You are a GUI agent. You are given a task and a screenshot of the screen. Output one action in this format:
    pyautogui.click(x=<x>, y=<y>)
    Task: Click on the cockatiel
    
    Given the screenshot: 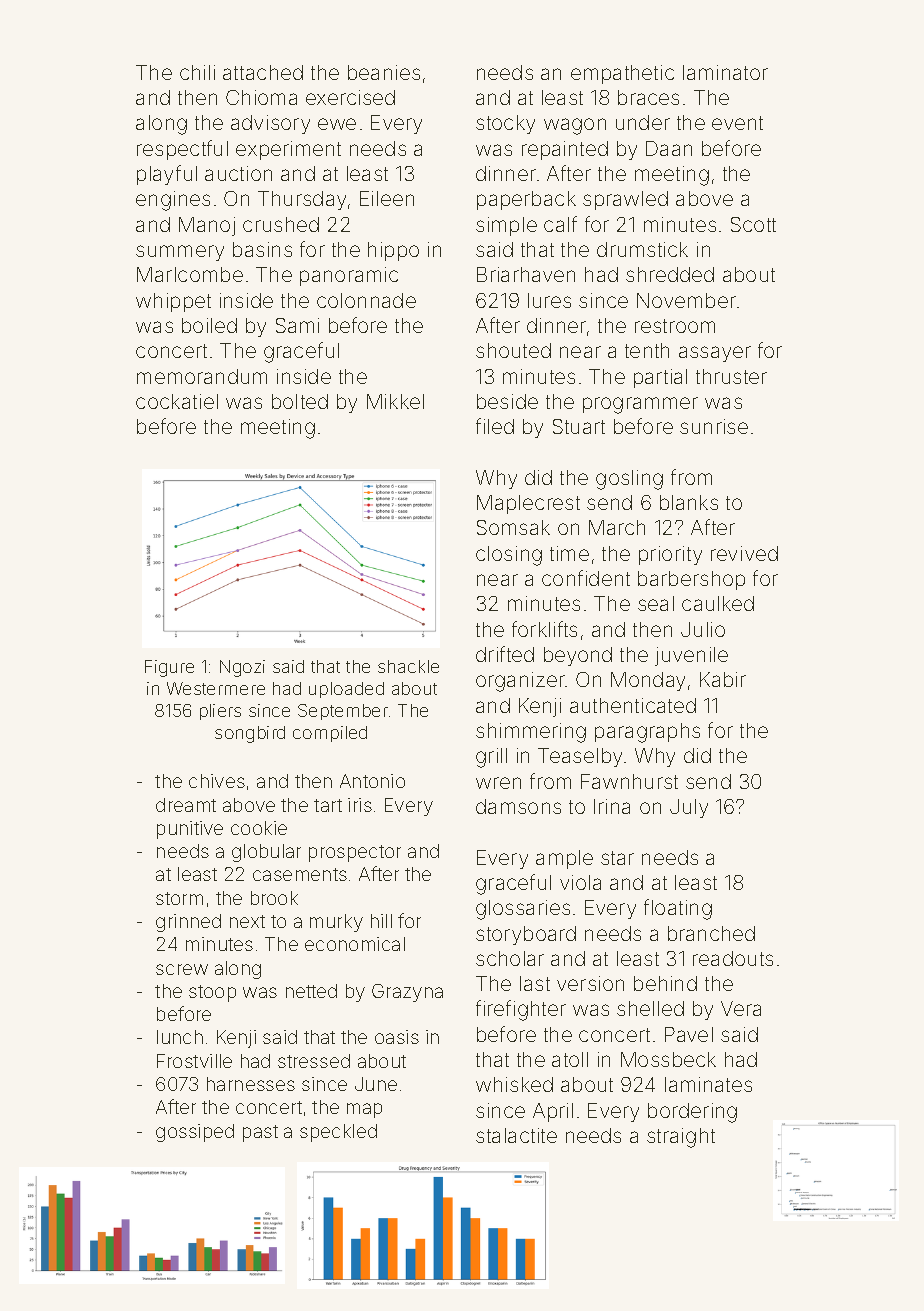 What is the action you would take?
    pyautogui.click(x=177, y=401)
